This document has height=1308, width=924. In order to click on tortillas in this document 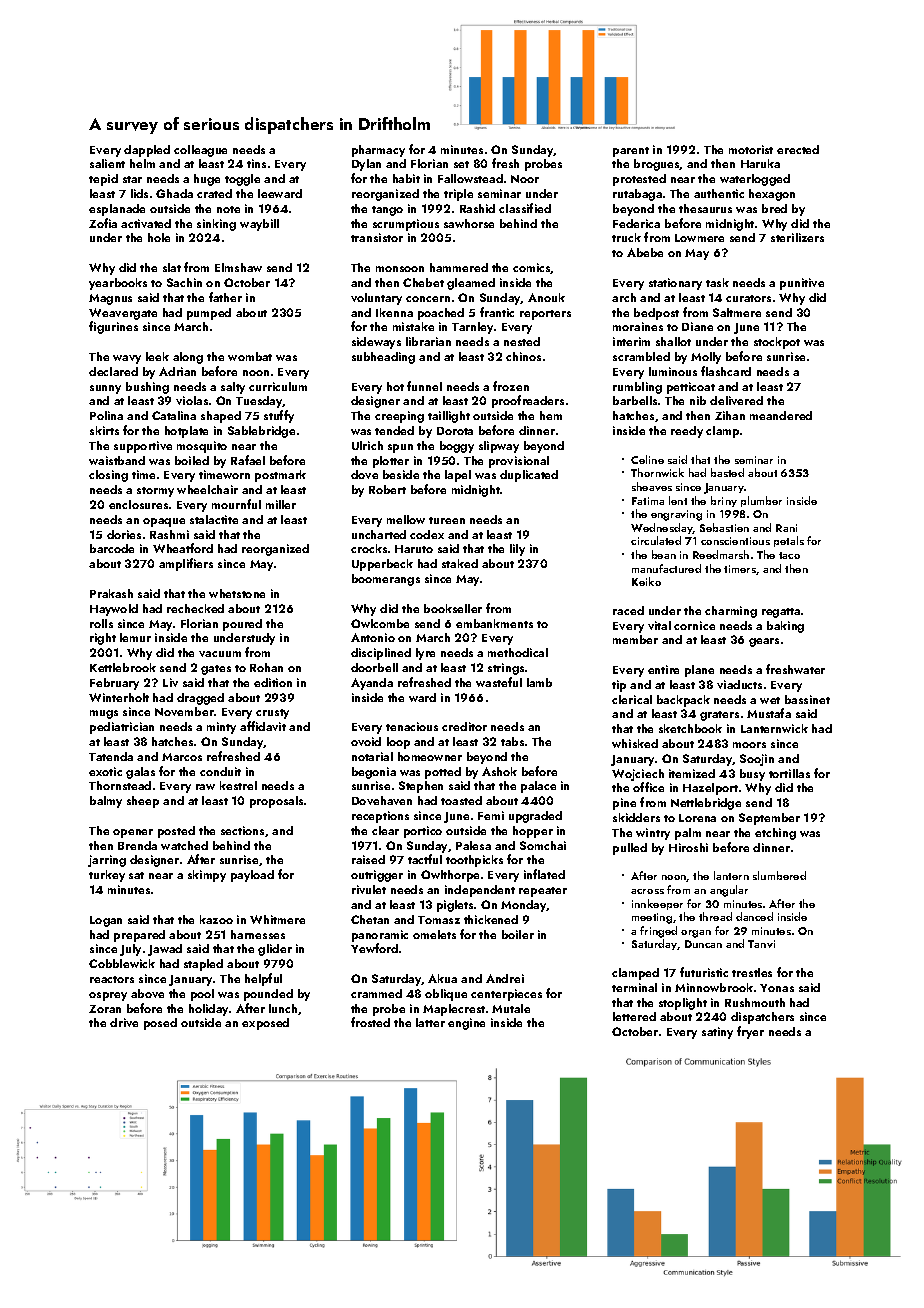, I will do `click(789, 773)`.
